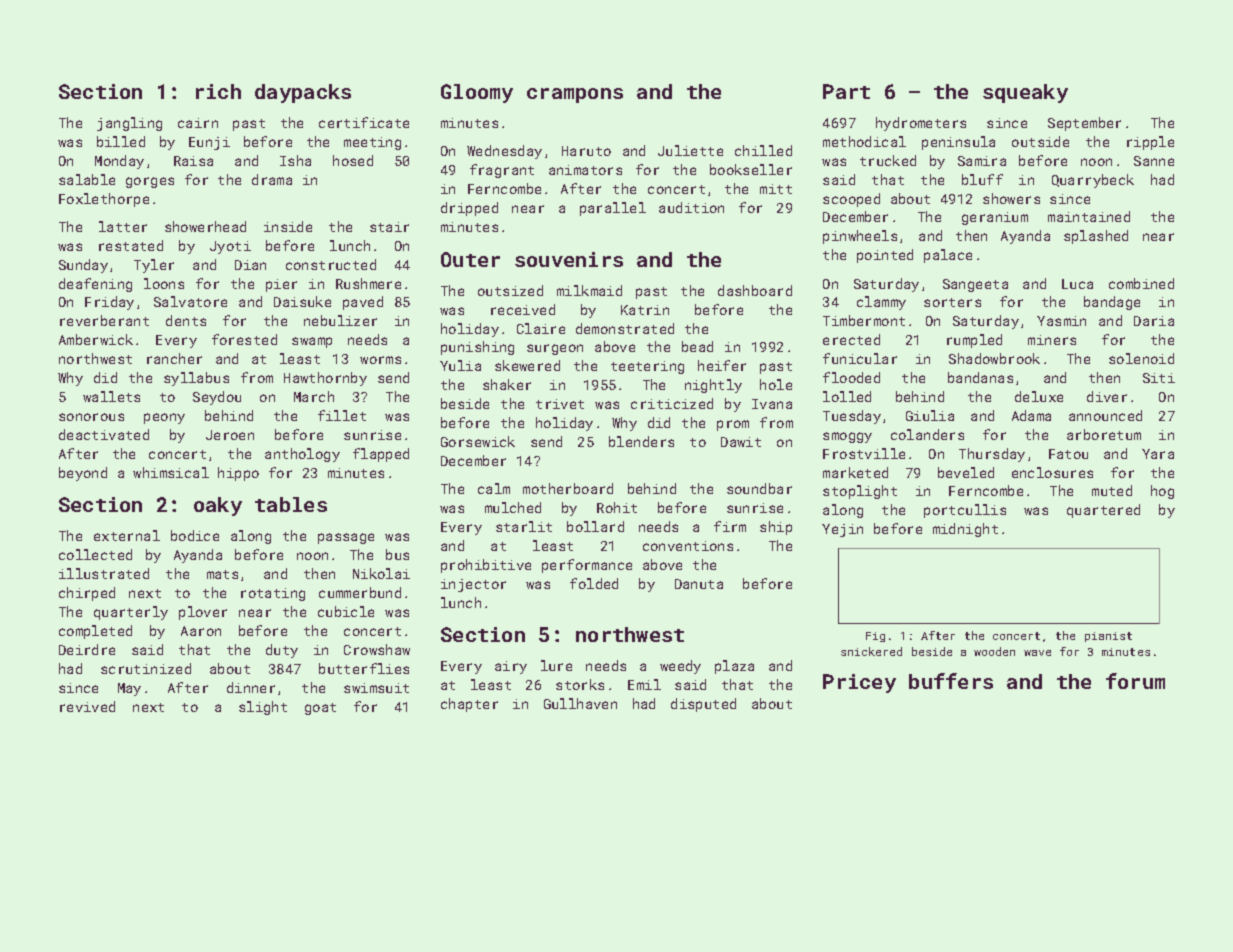  I want to click on Danuta, so click(699, 584).
